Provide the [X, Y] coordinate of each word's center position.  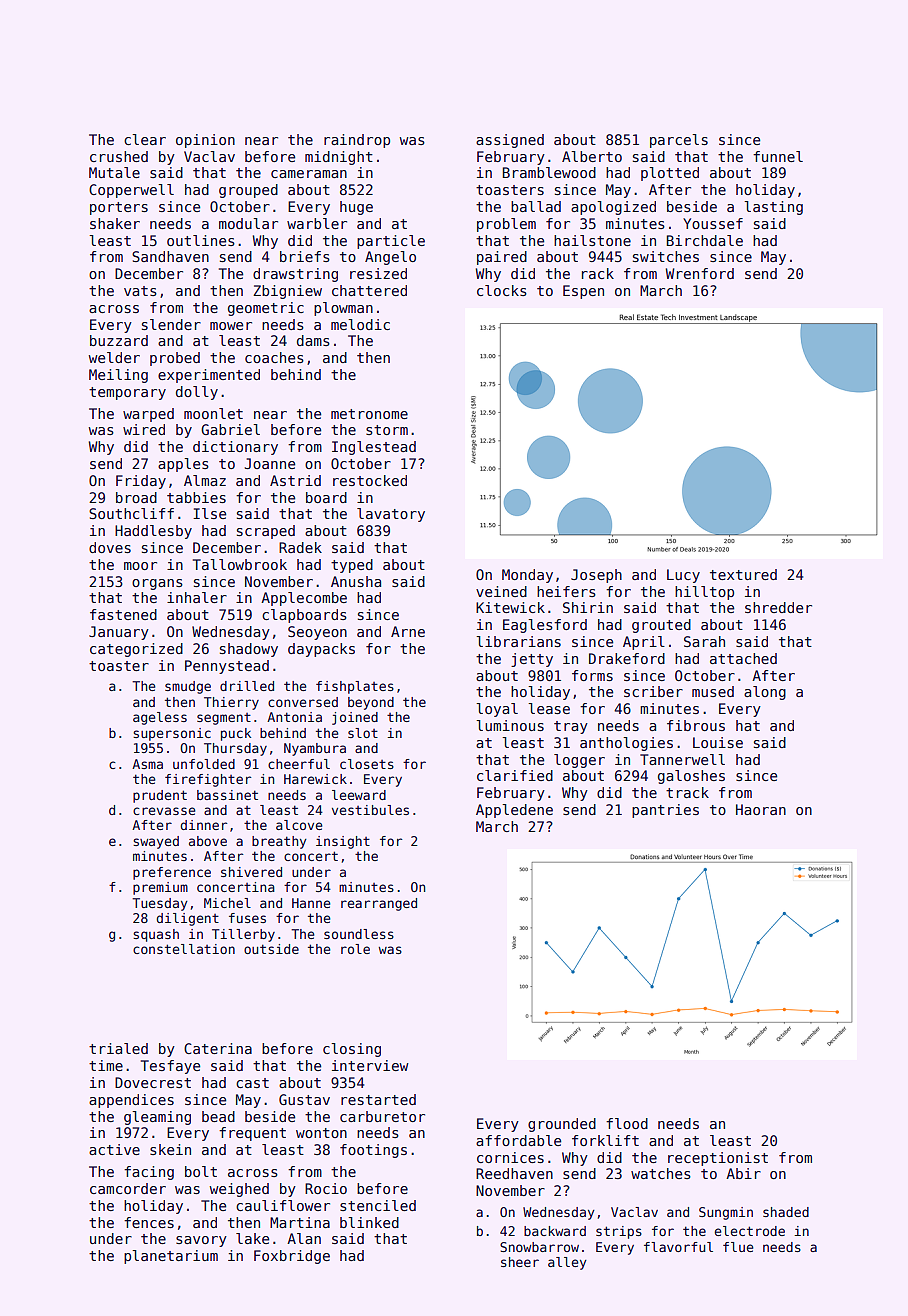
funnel [778, 156]
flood [627, 1123]
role [355, 949]
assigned [510, 141]
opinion [205, 141]
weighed [239, 1190]
